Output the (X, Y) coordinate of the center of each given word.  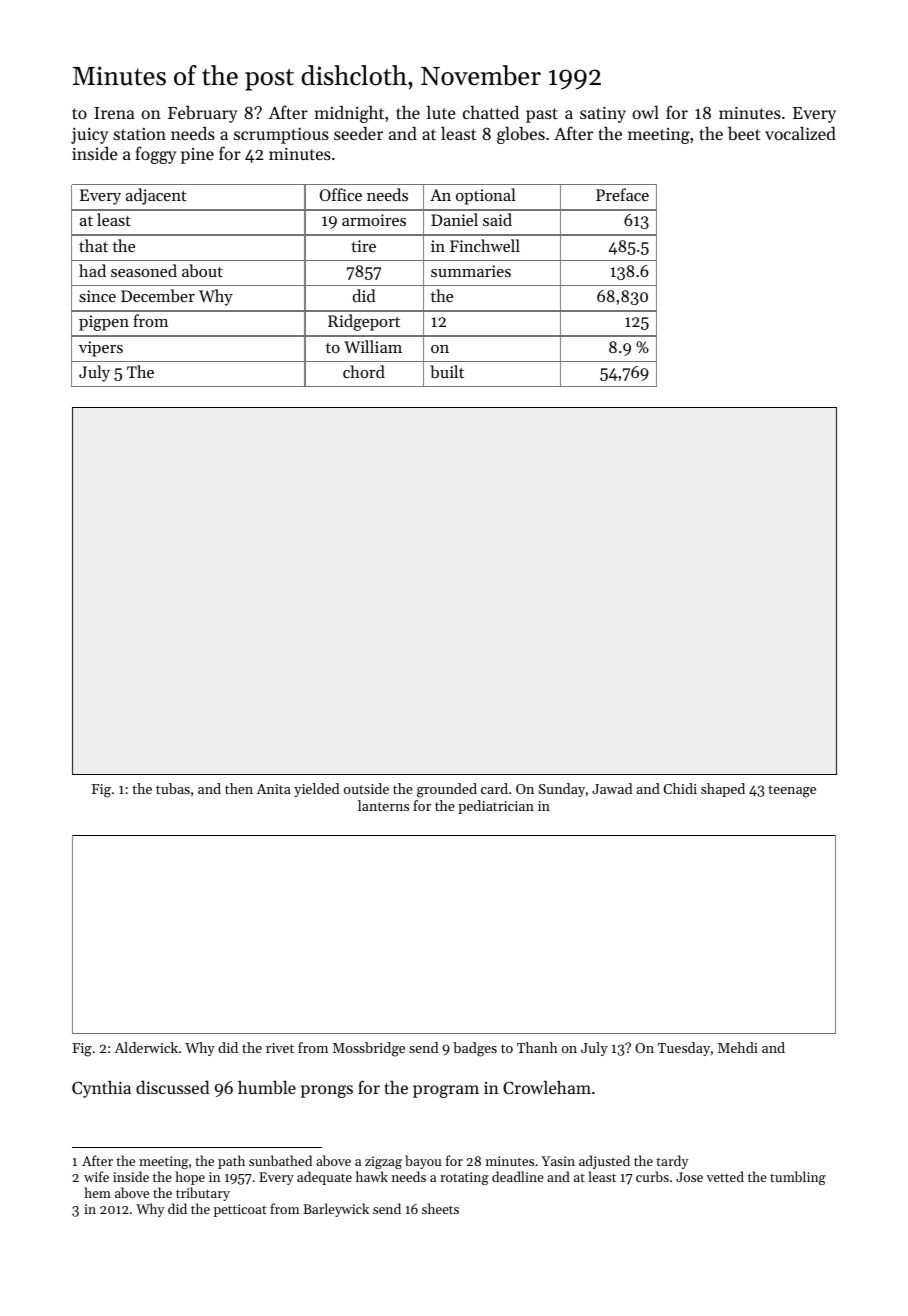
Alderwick (146, 1047)
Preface (622, 194)
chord (364, 371)
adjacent (156, 196)
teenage (792, 791)
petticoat (240, 1210)
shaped (723, 790)
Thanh (537, 1047)
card (494, 788)
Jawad (612, 788)
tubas (173, 788)
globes (521, 135)
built (447, 371)
